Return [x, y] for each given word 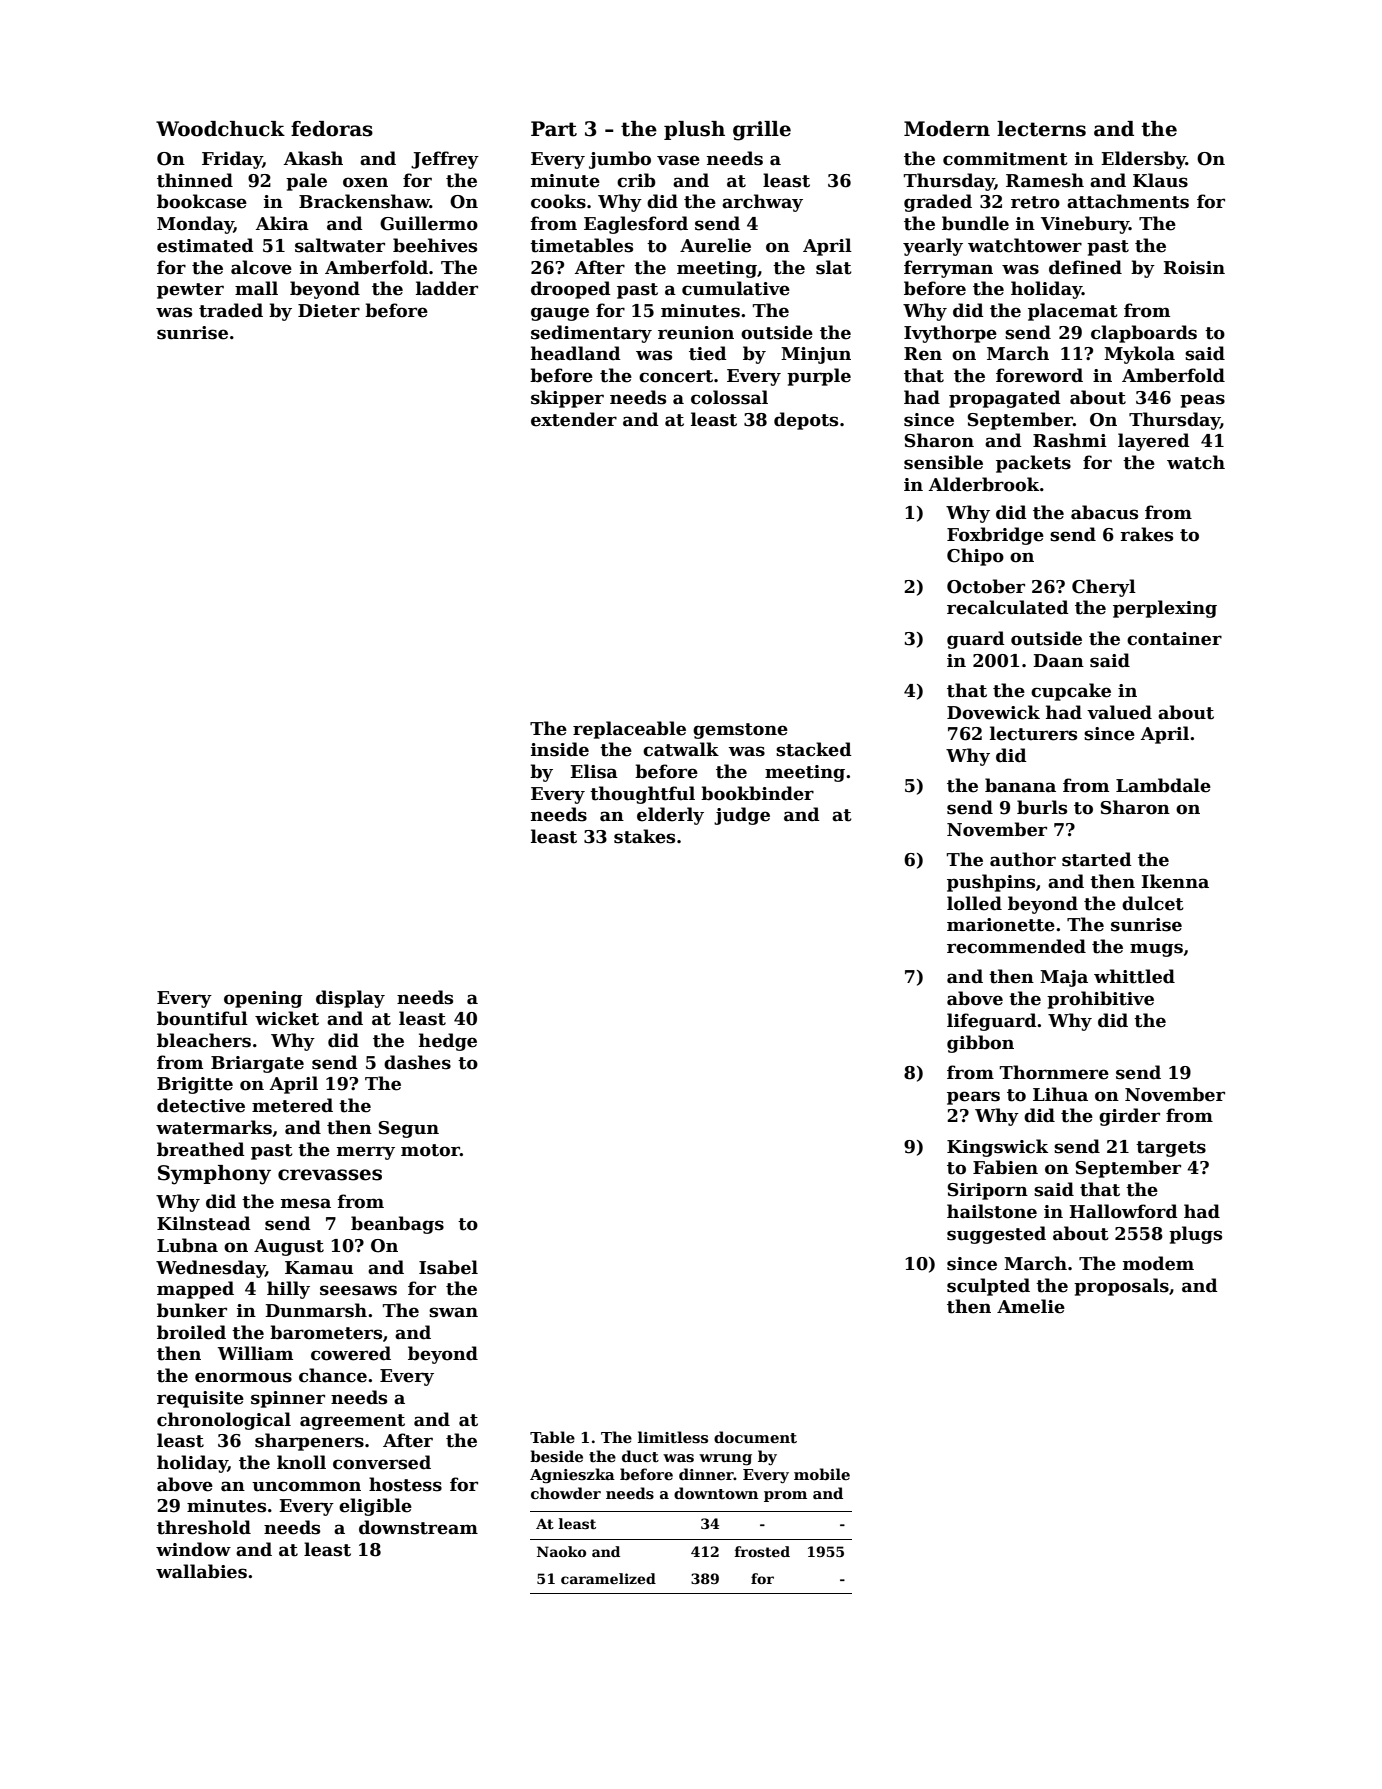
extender [574, 419]
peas [1202, 401]
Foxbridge [995, 536]
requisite [200, 1399]
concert [676, 376]
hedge [448, 1042]
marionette [1001, 925]
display [350, 999]
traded [231, 310]
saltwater [340, 245]
